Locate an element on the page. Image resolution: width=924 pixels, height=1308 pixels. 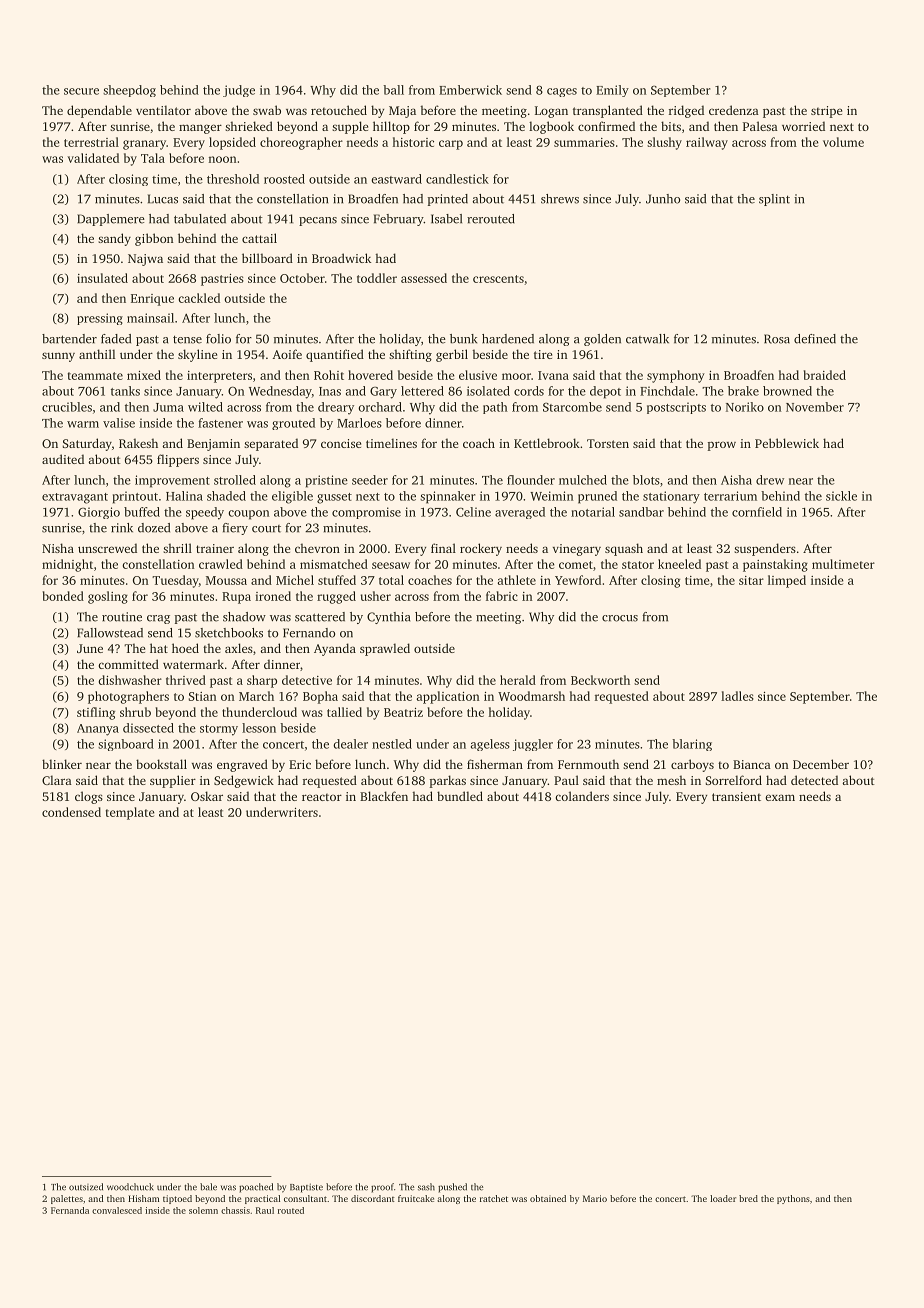
total is located at coordinates (391, 580).
